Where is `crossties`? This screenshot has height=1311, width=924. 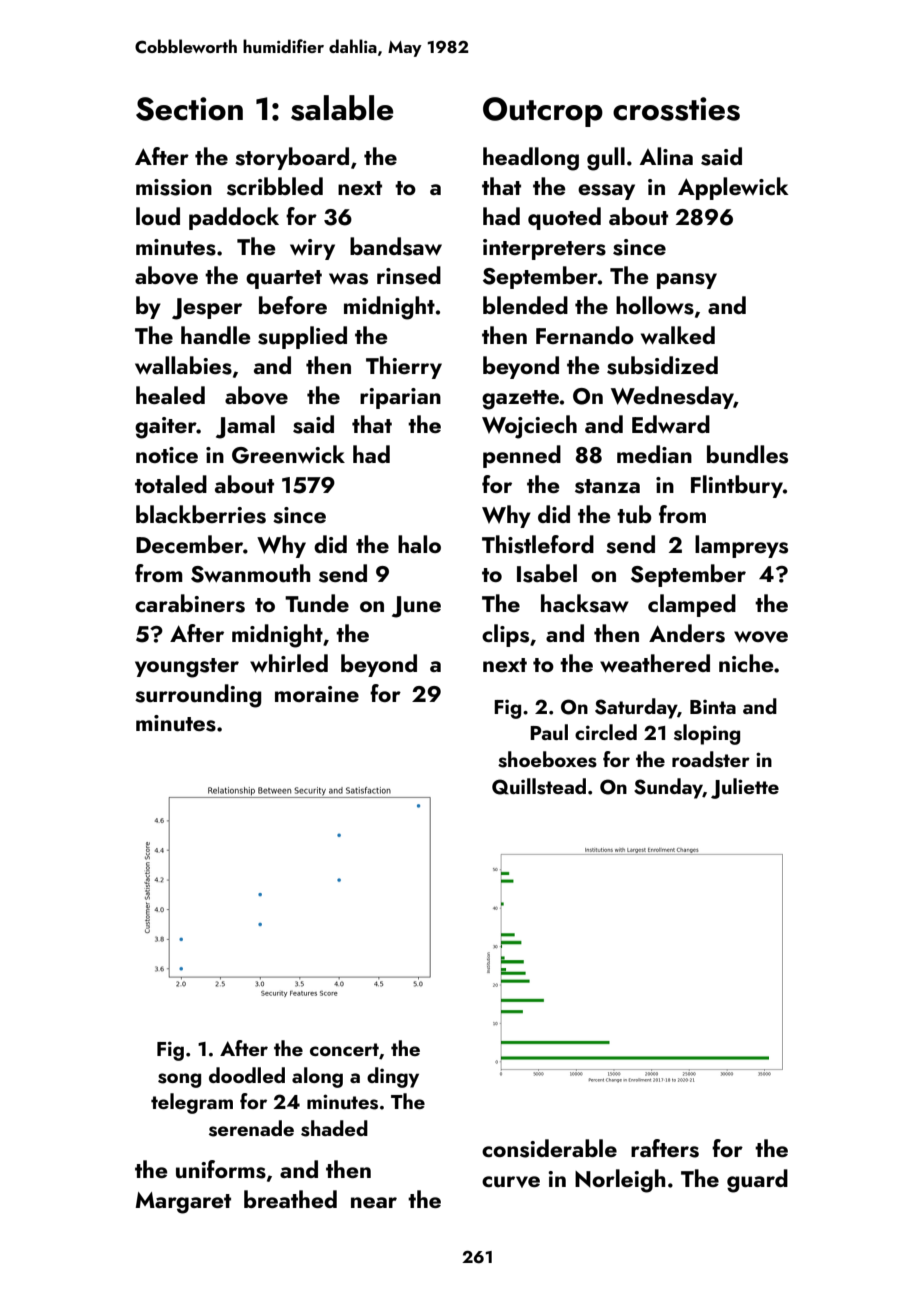 crossties is located at coordinates (676, 109).
